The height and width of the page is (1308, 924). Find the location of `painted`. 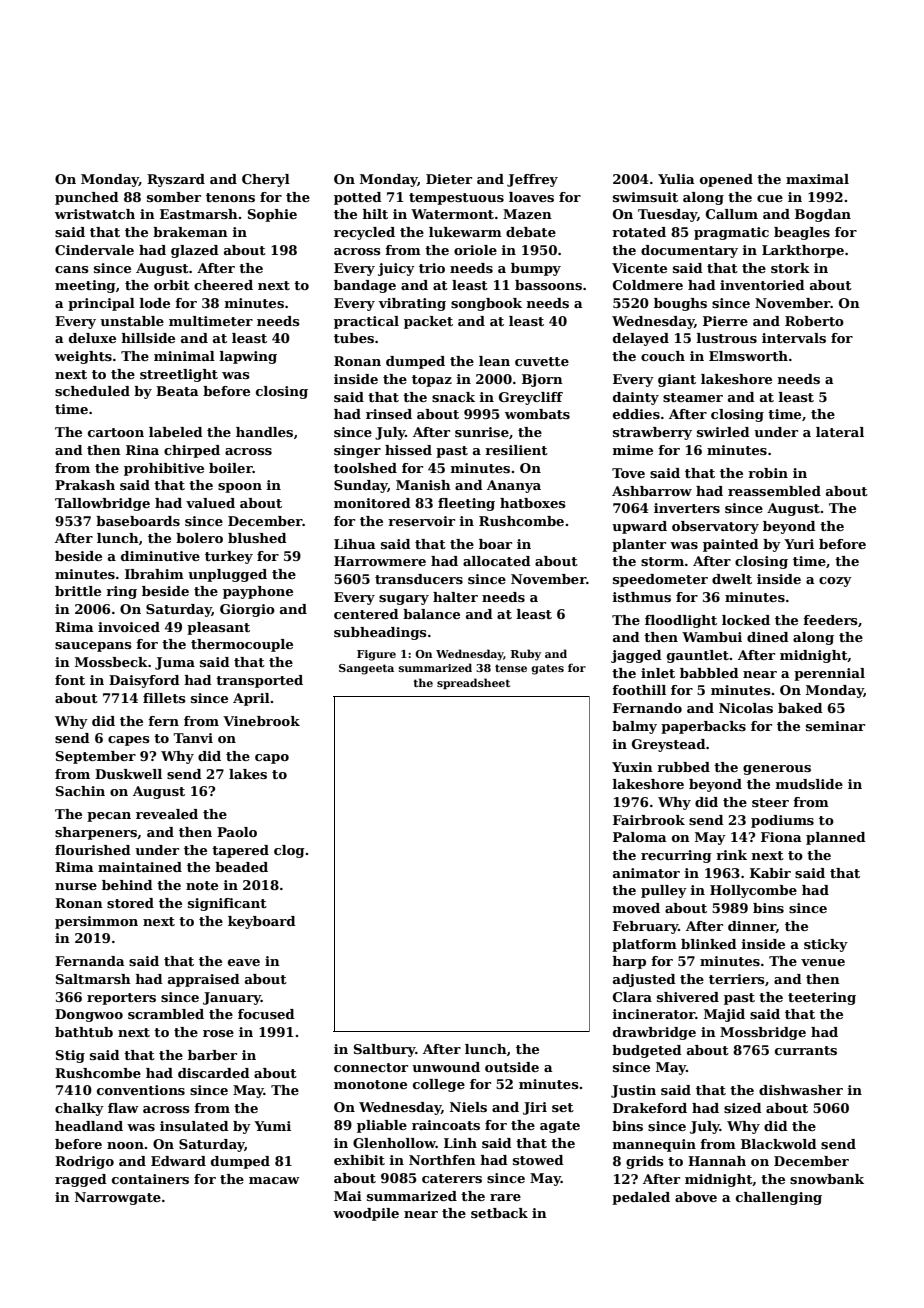

painted is located at coordinates (731, 545).
